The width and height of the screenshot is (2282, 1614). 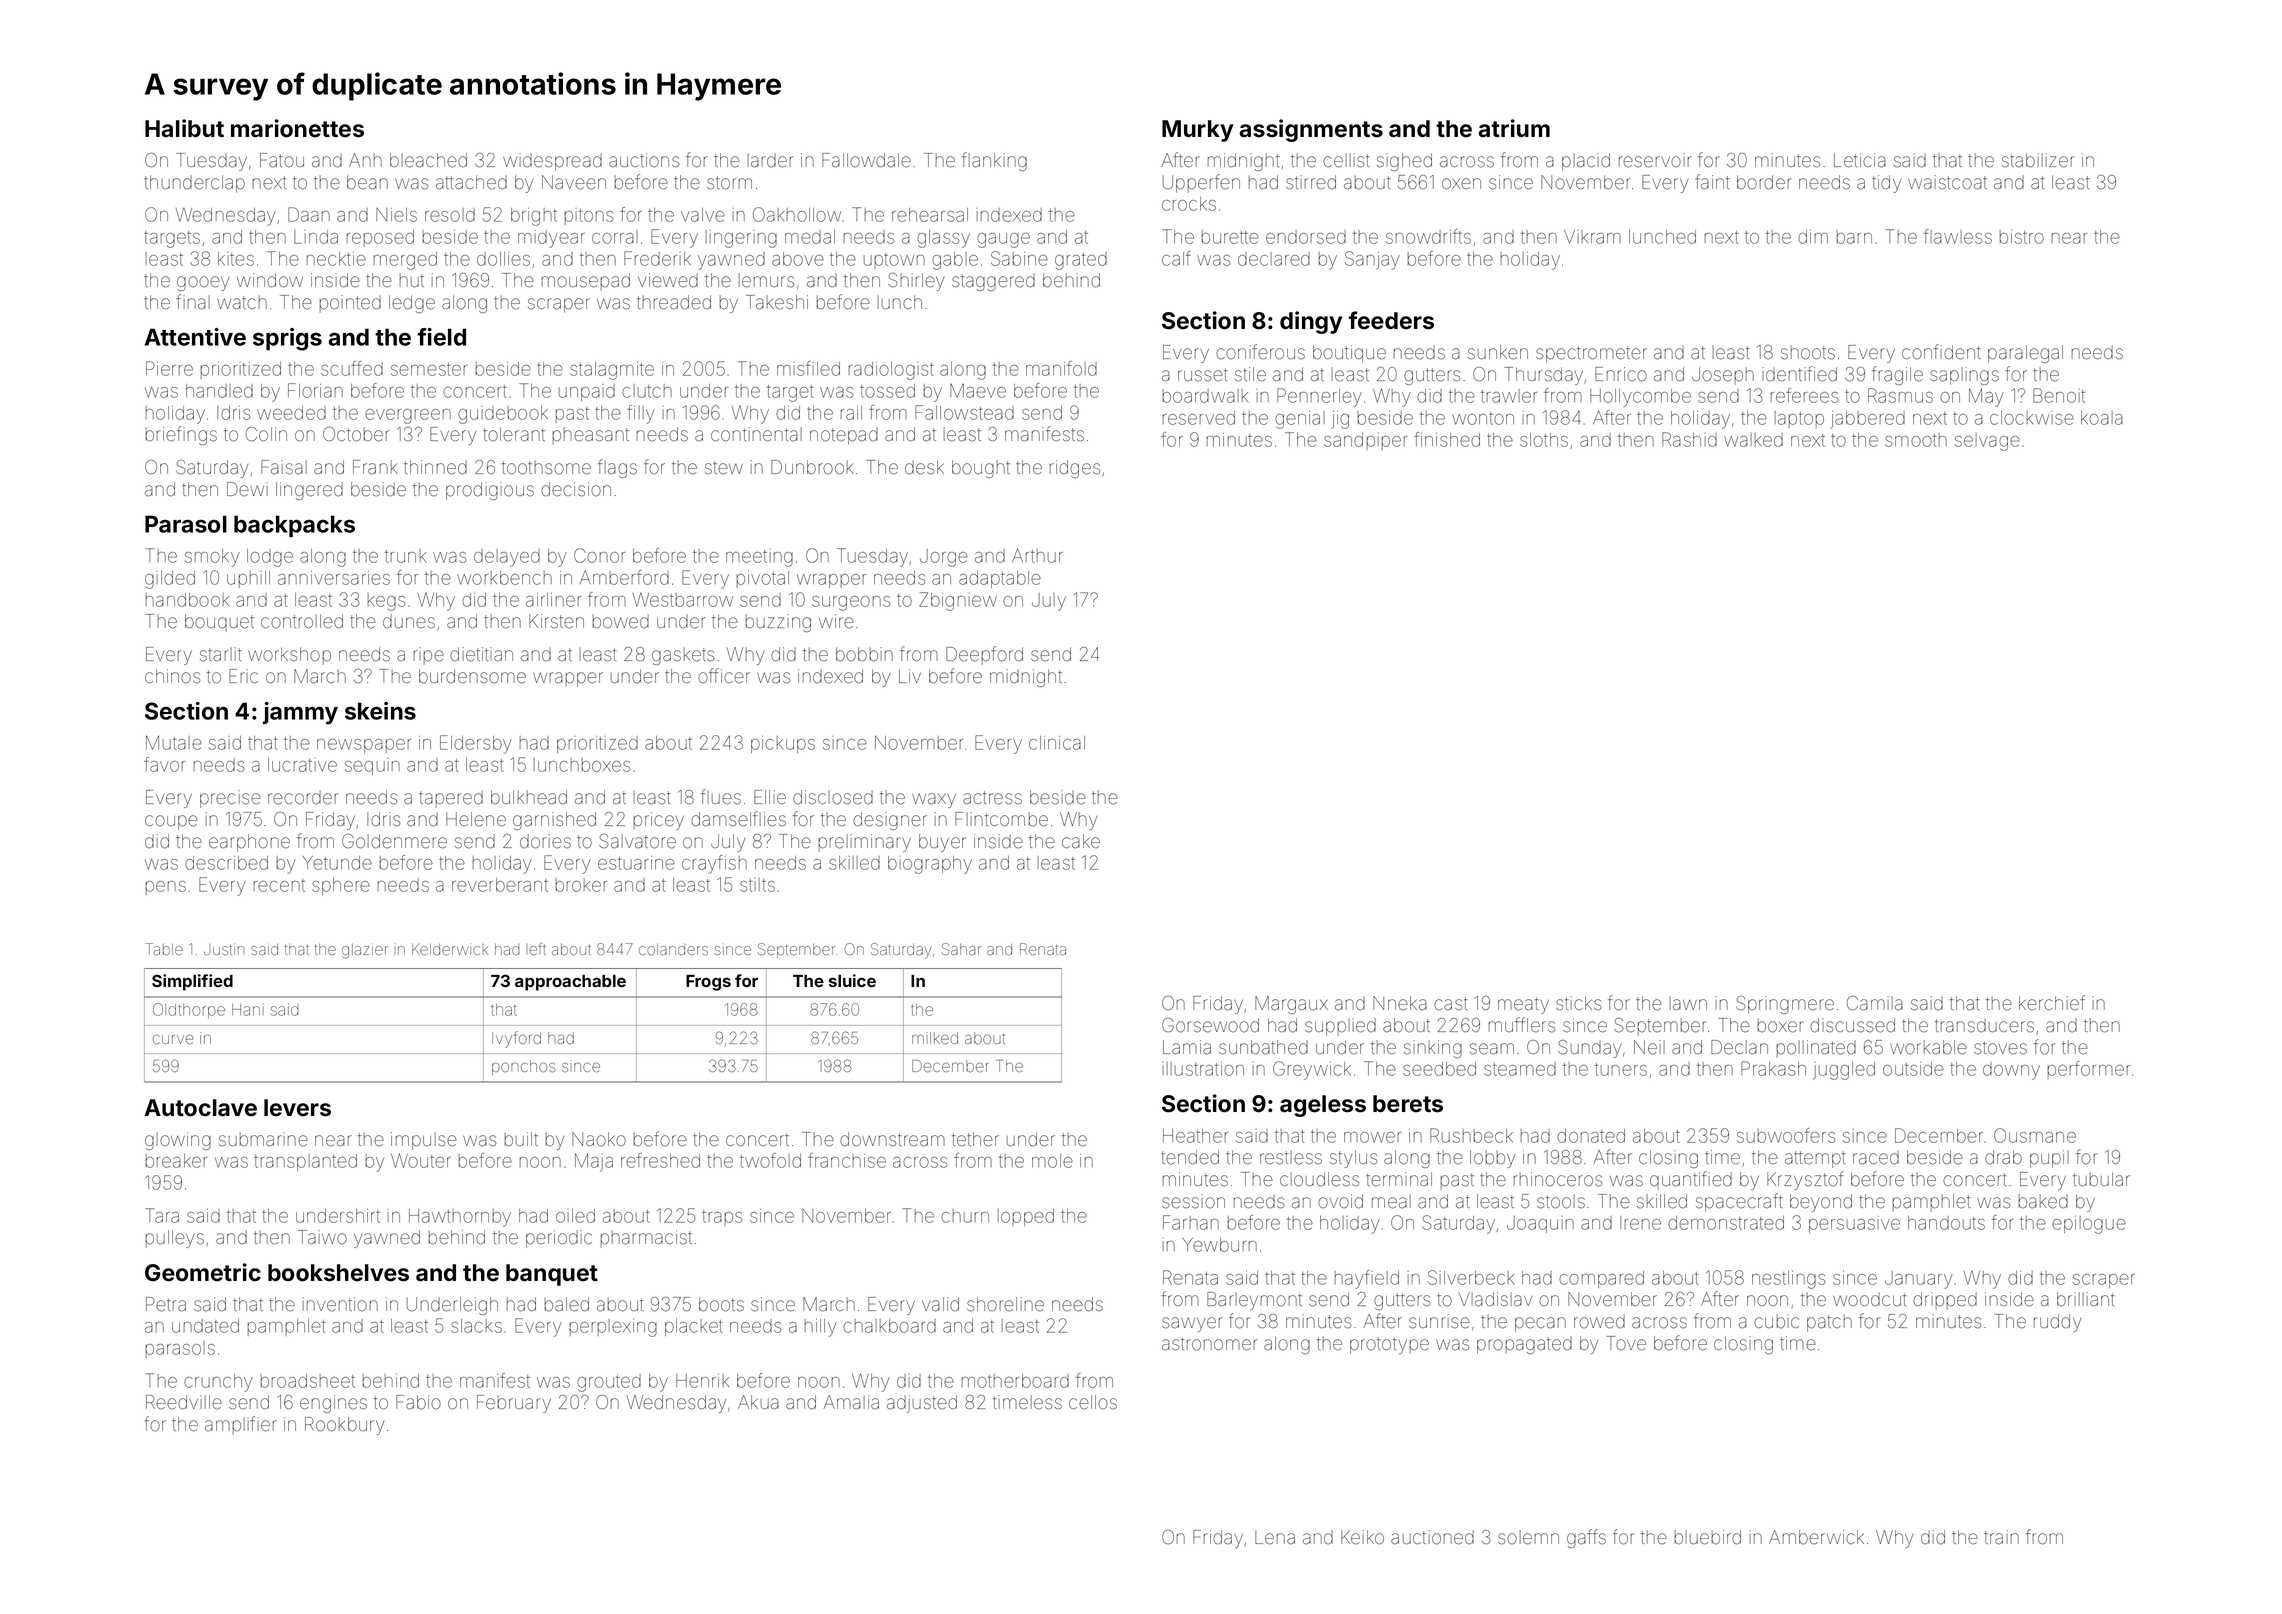 What do you see at coordinates (2025, 354) in the screenshot?
I see `paralegal` at bounding box center [2025, 354].
